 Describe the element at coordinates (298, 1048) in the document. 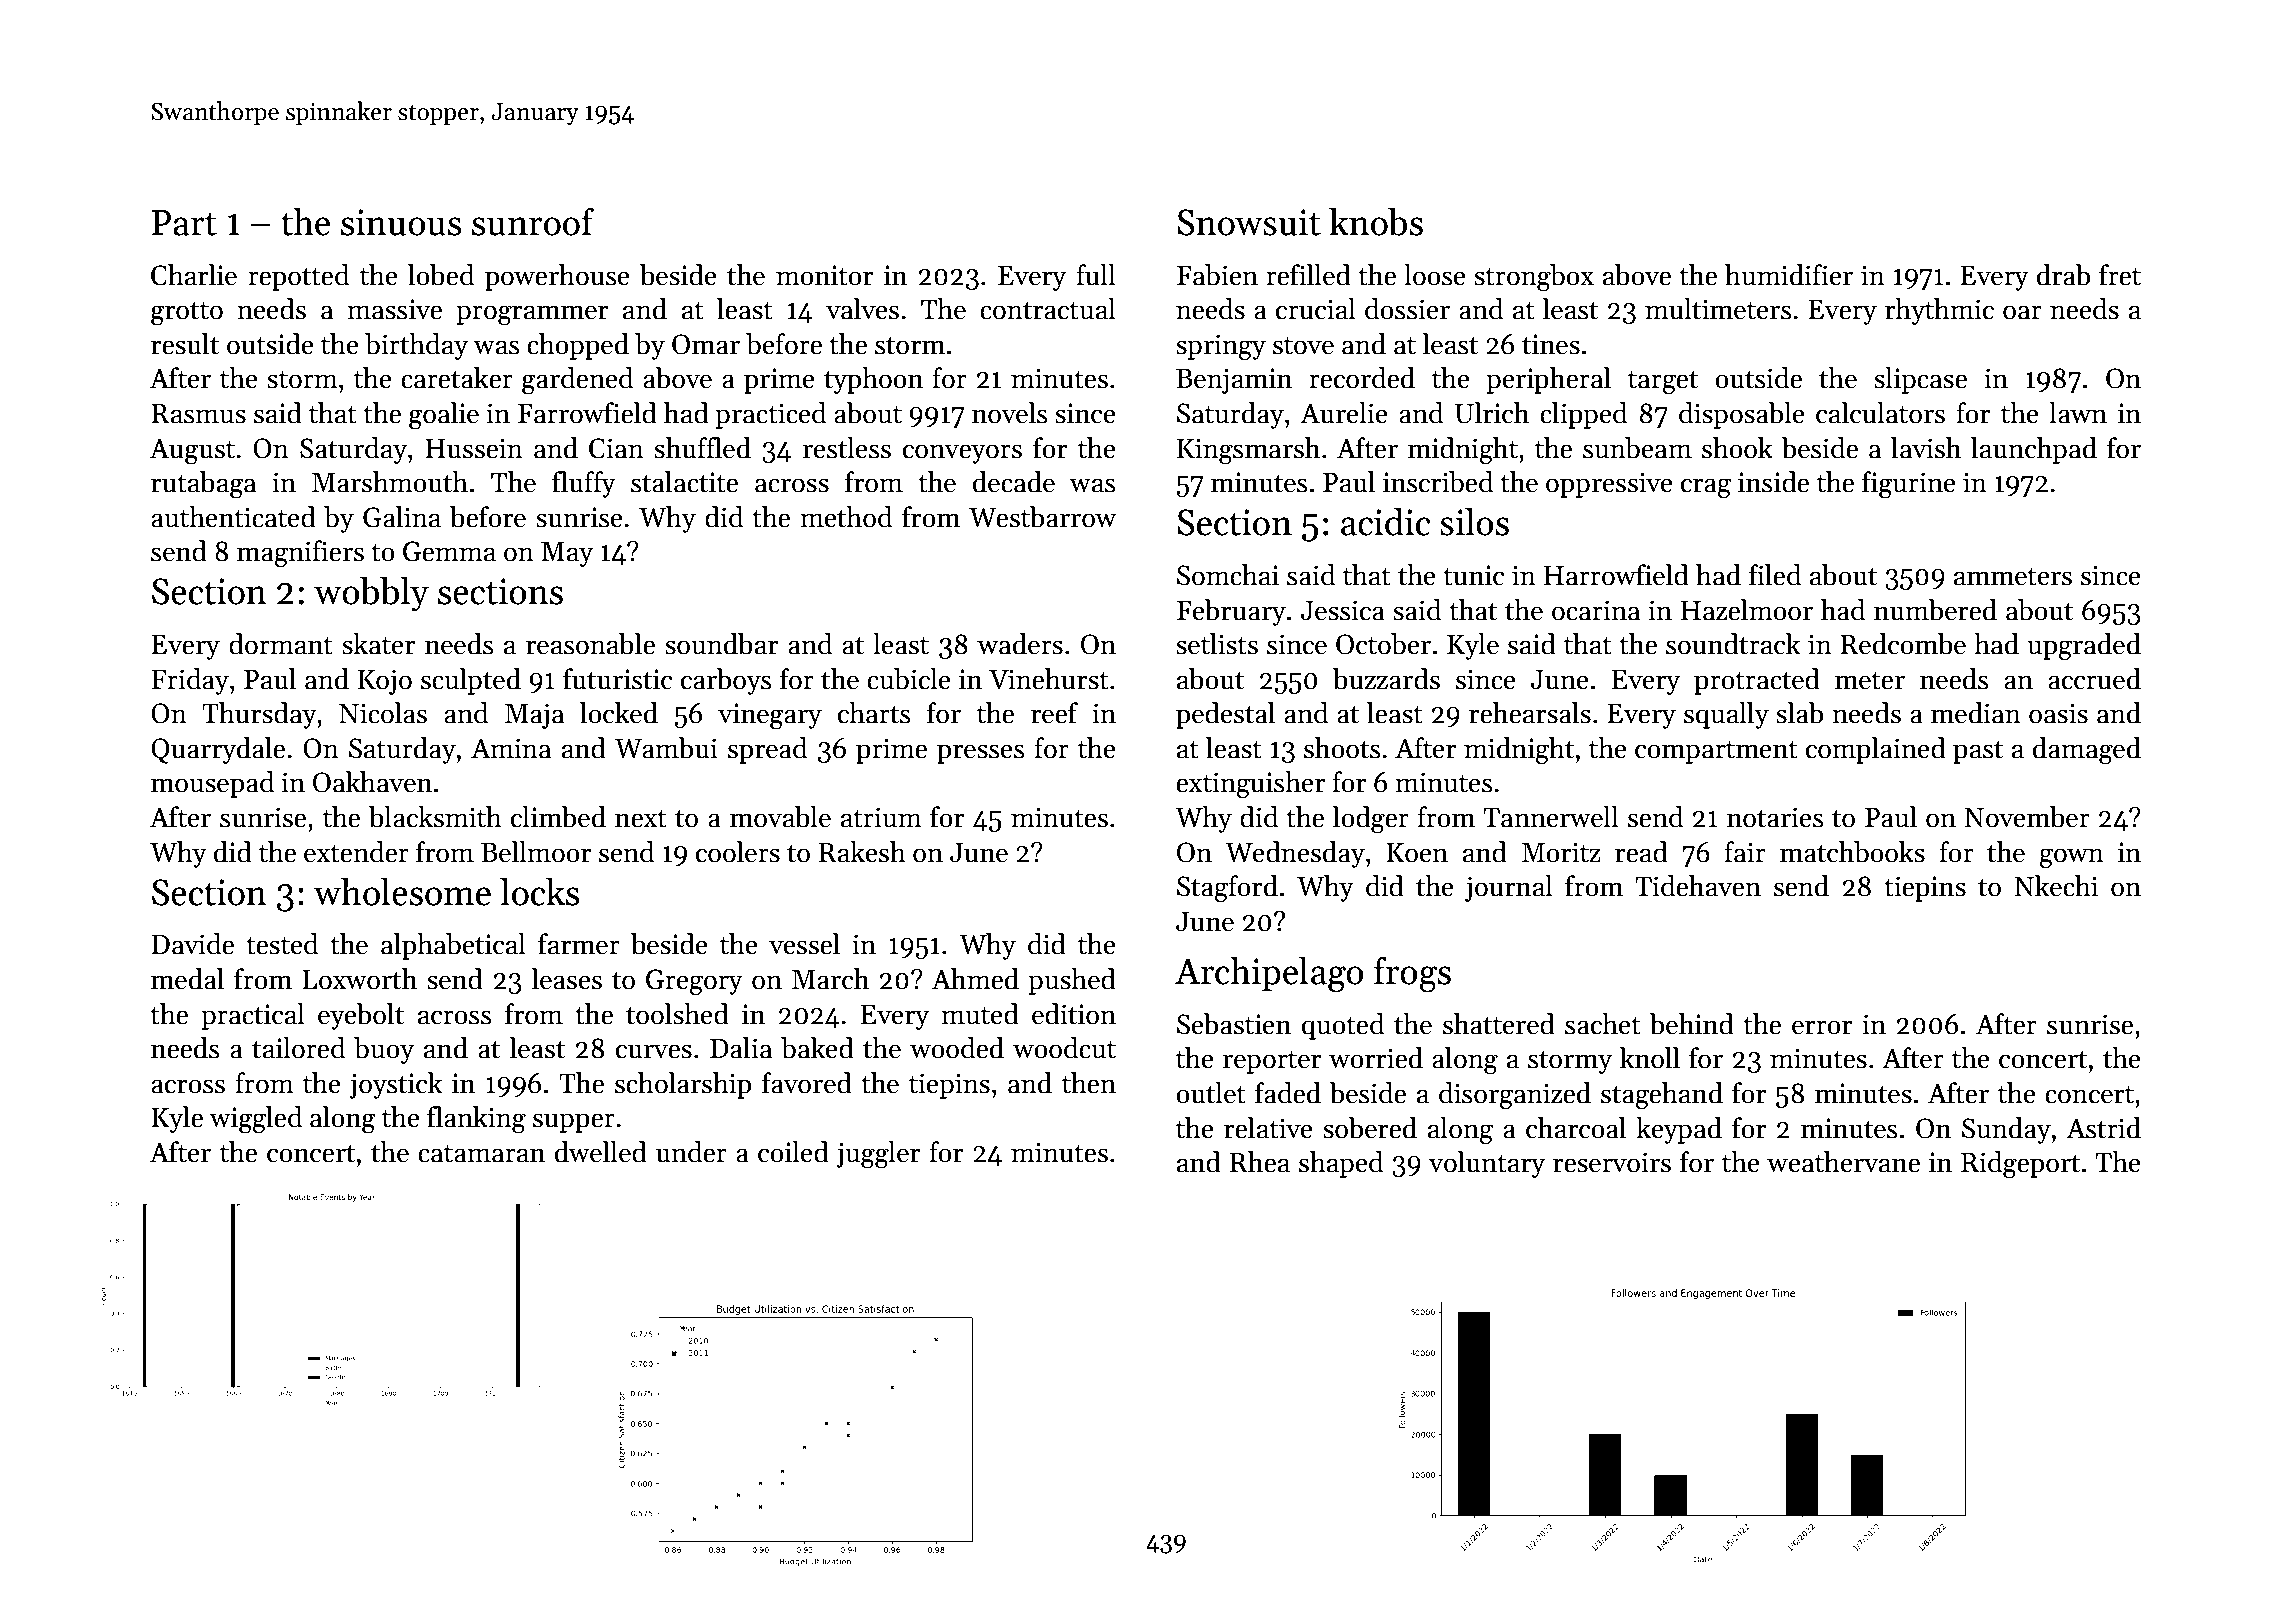

I see `tailored` at that location.
